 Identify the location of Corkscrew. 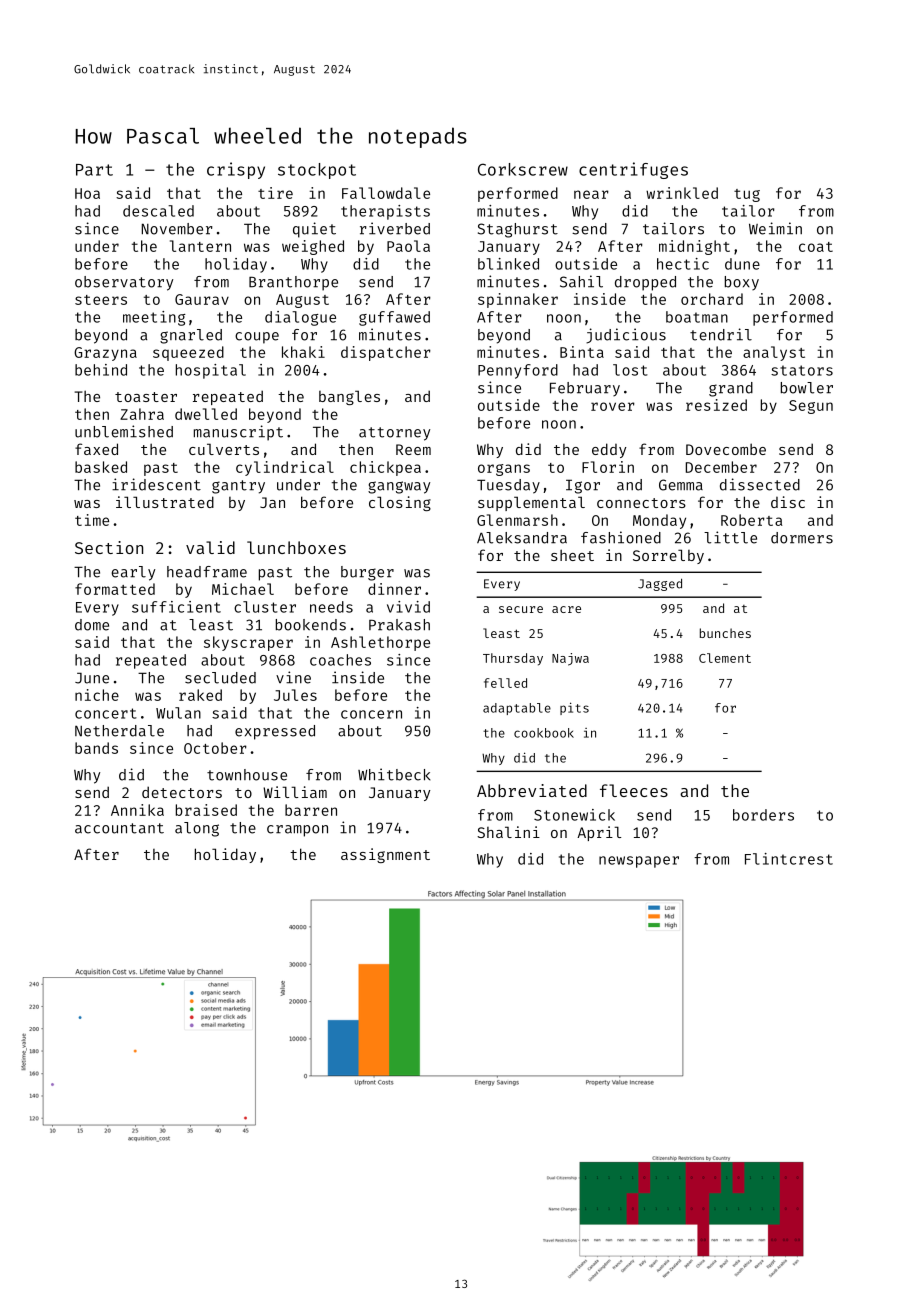
(523, 169).
